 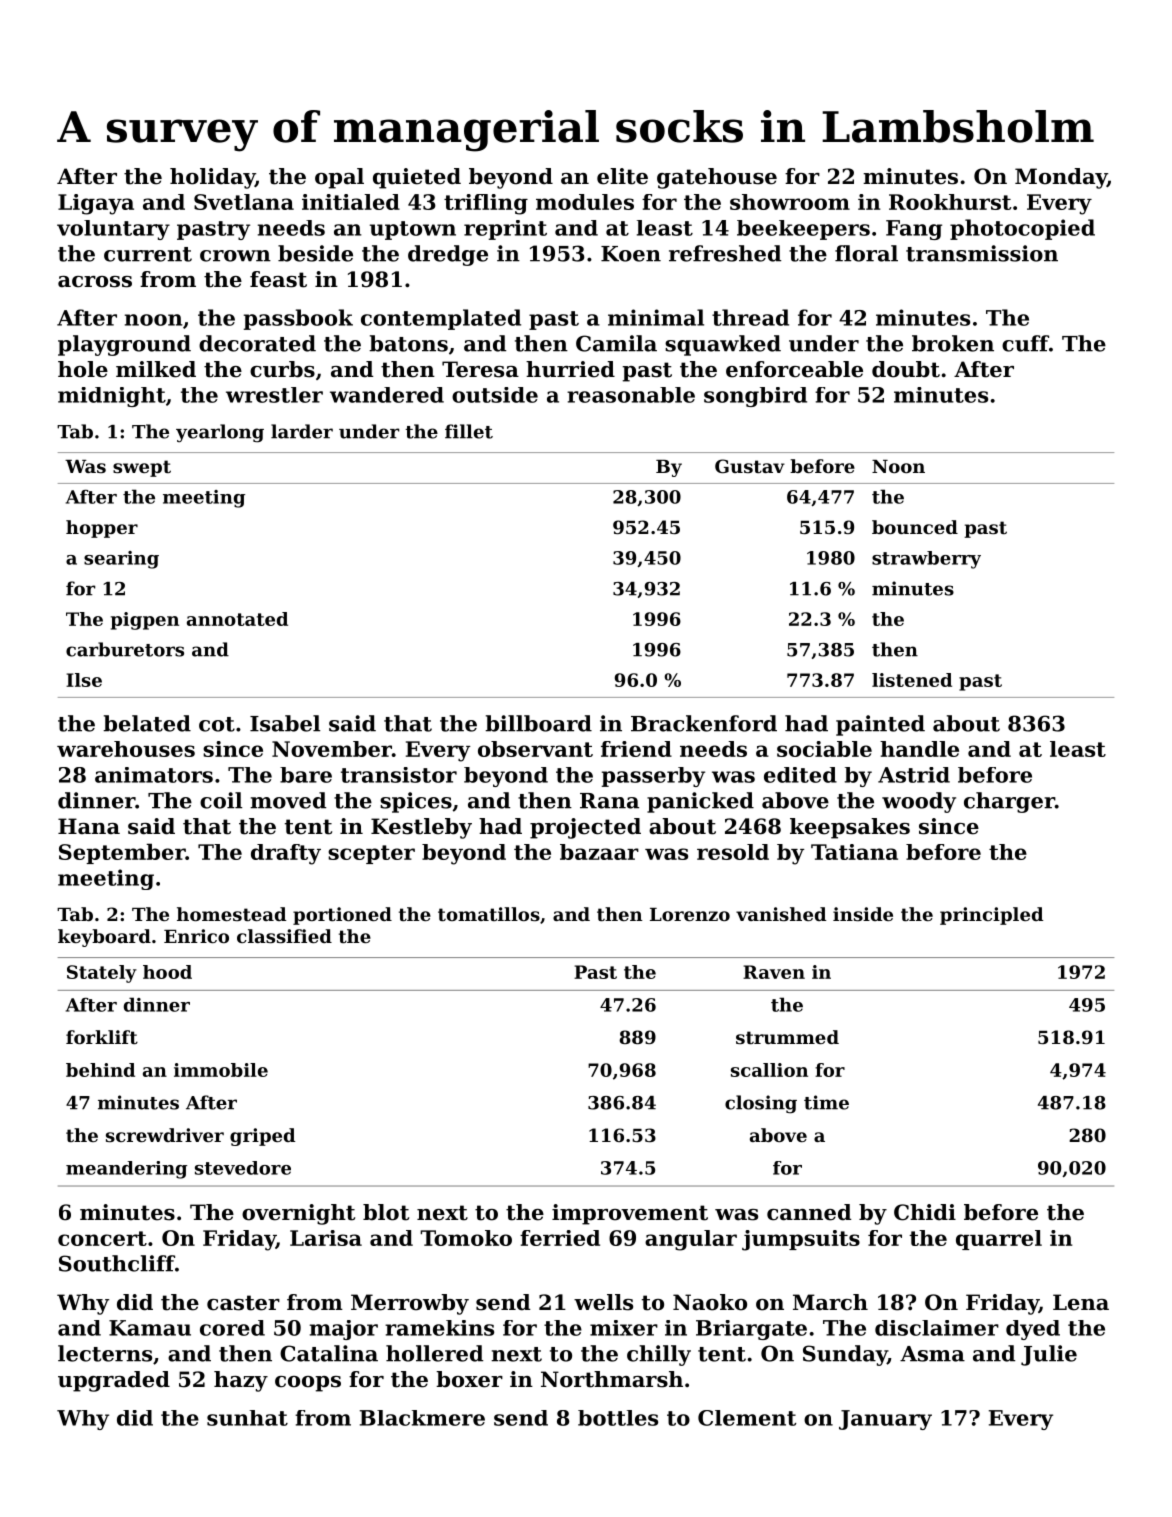 I want to click on classified, so click(x=284, y=936).
